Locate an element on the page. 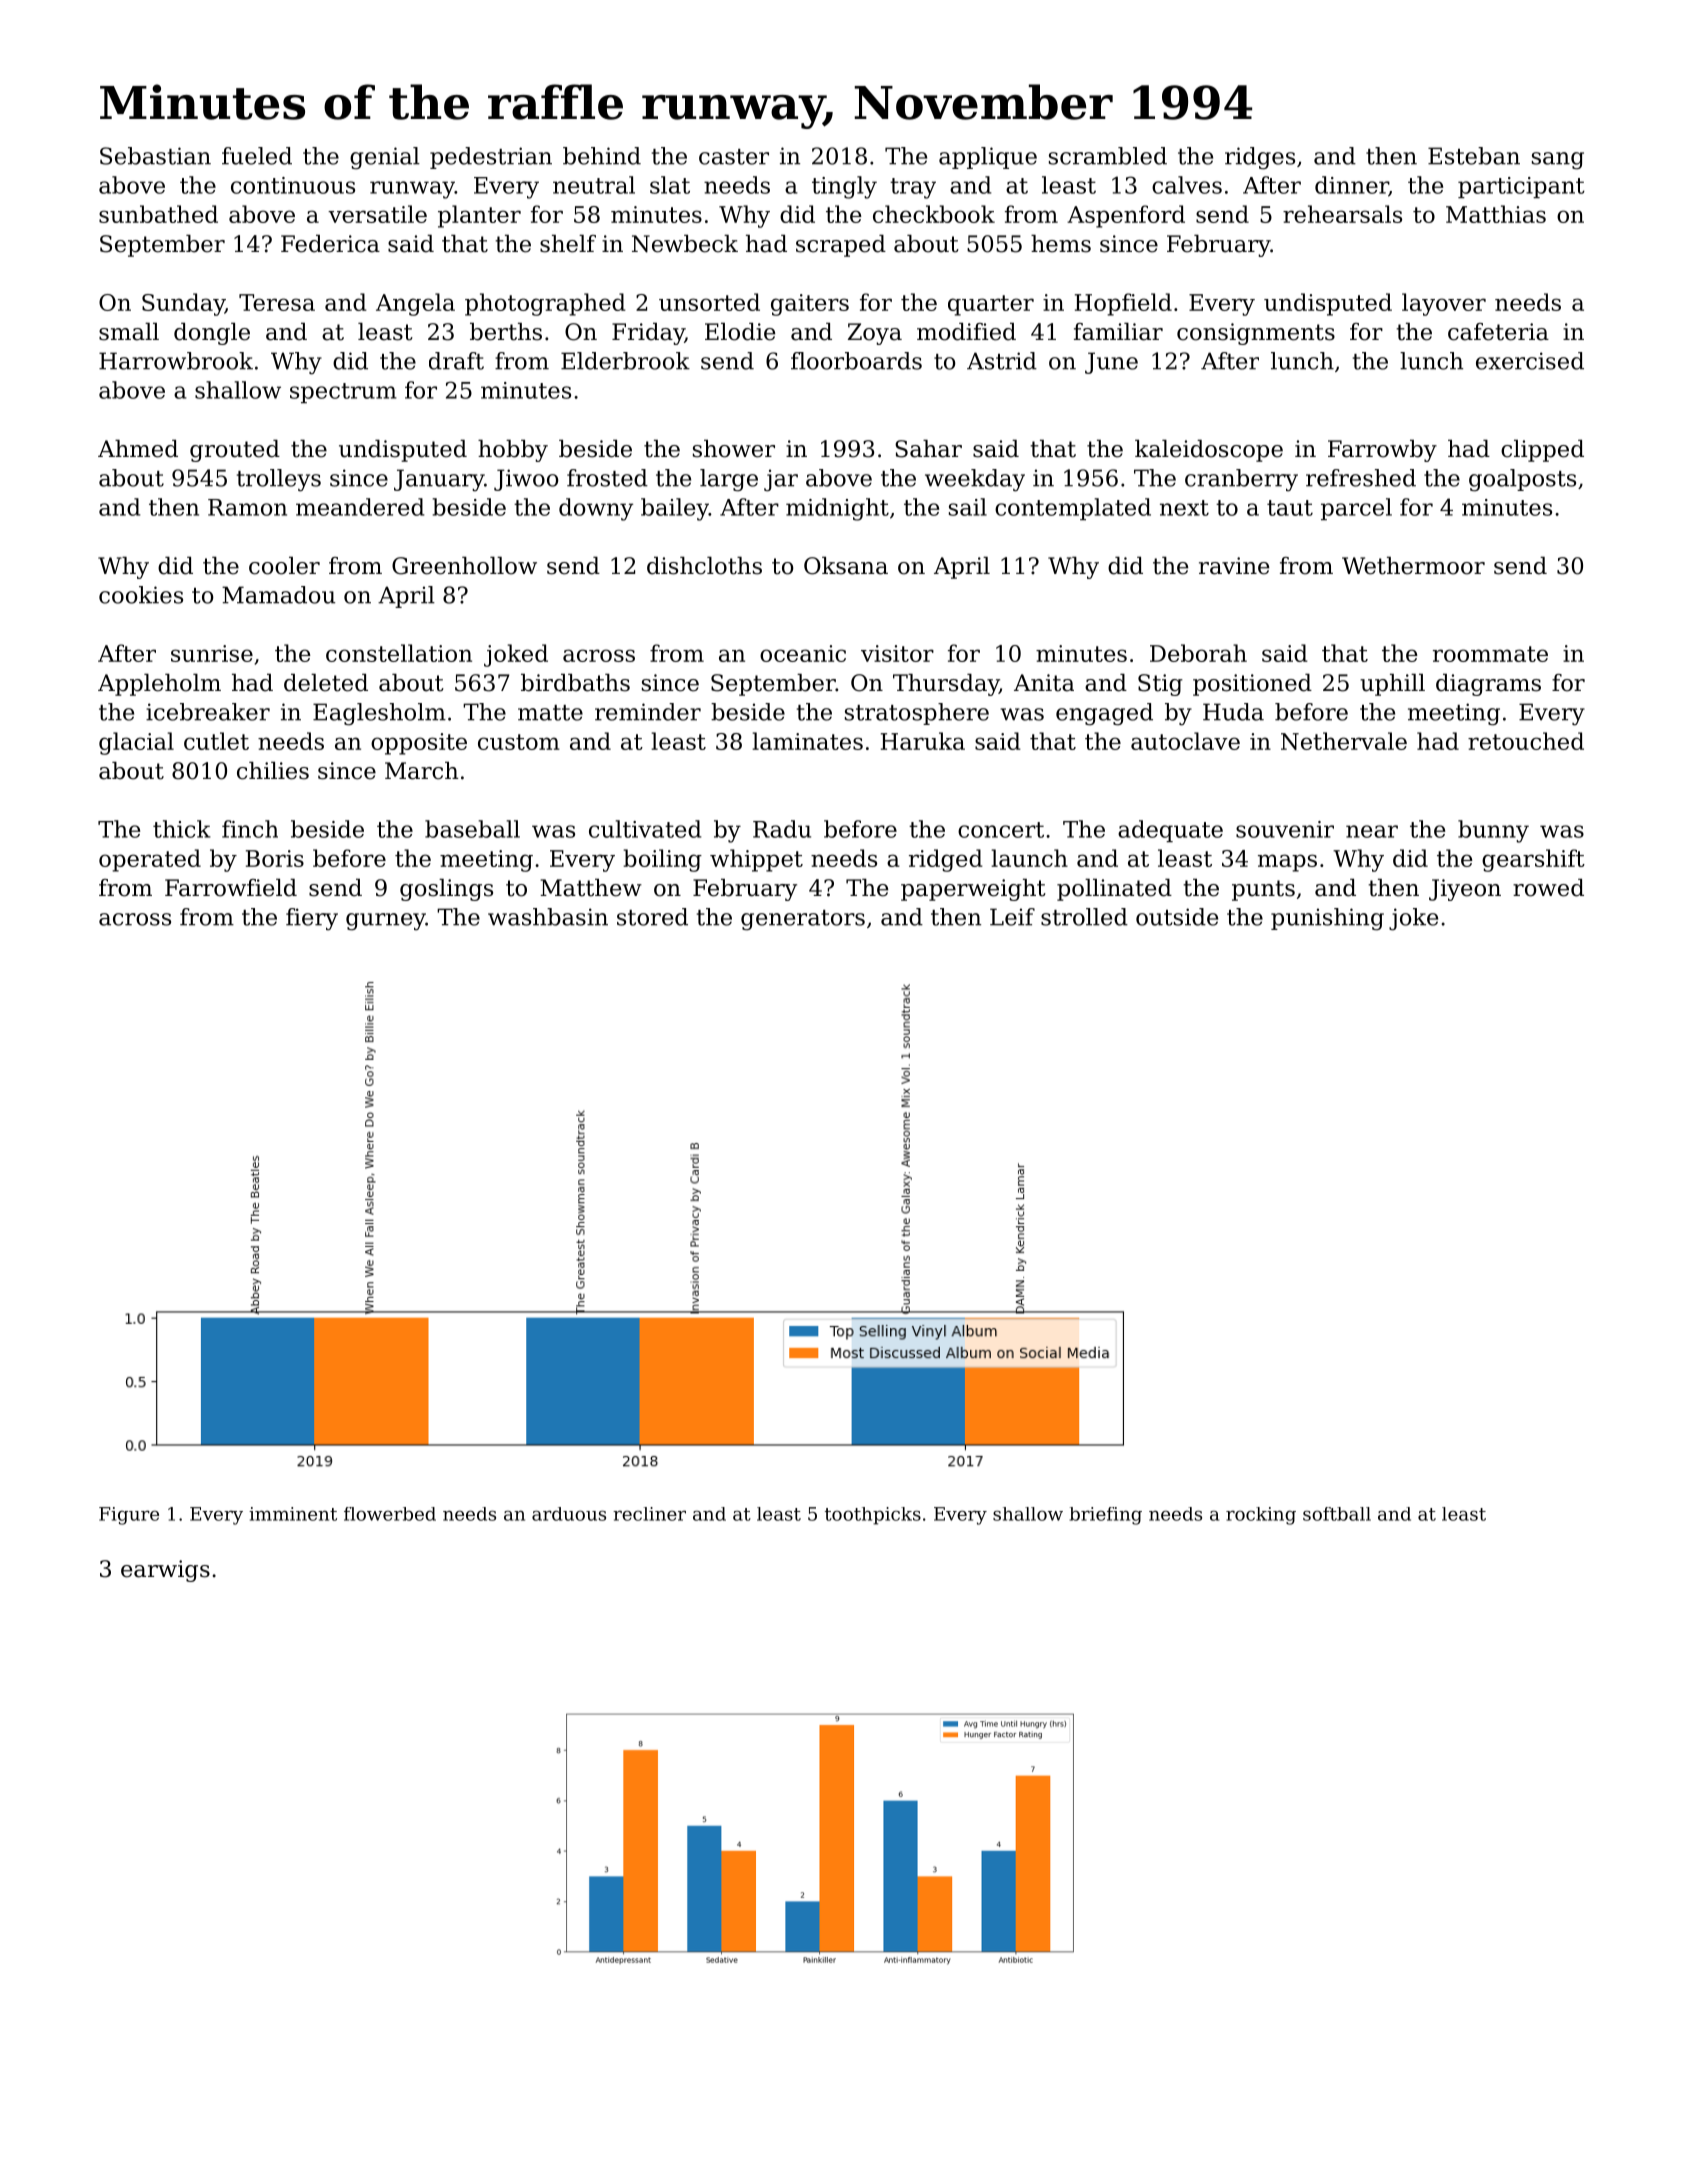 The height and width of the document is (2178, 1683). recliner is located at coordinates (649, 1514).
